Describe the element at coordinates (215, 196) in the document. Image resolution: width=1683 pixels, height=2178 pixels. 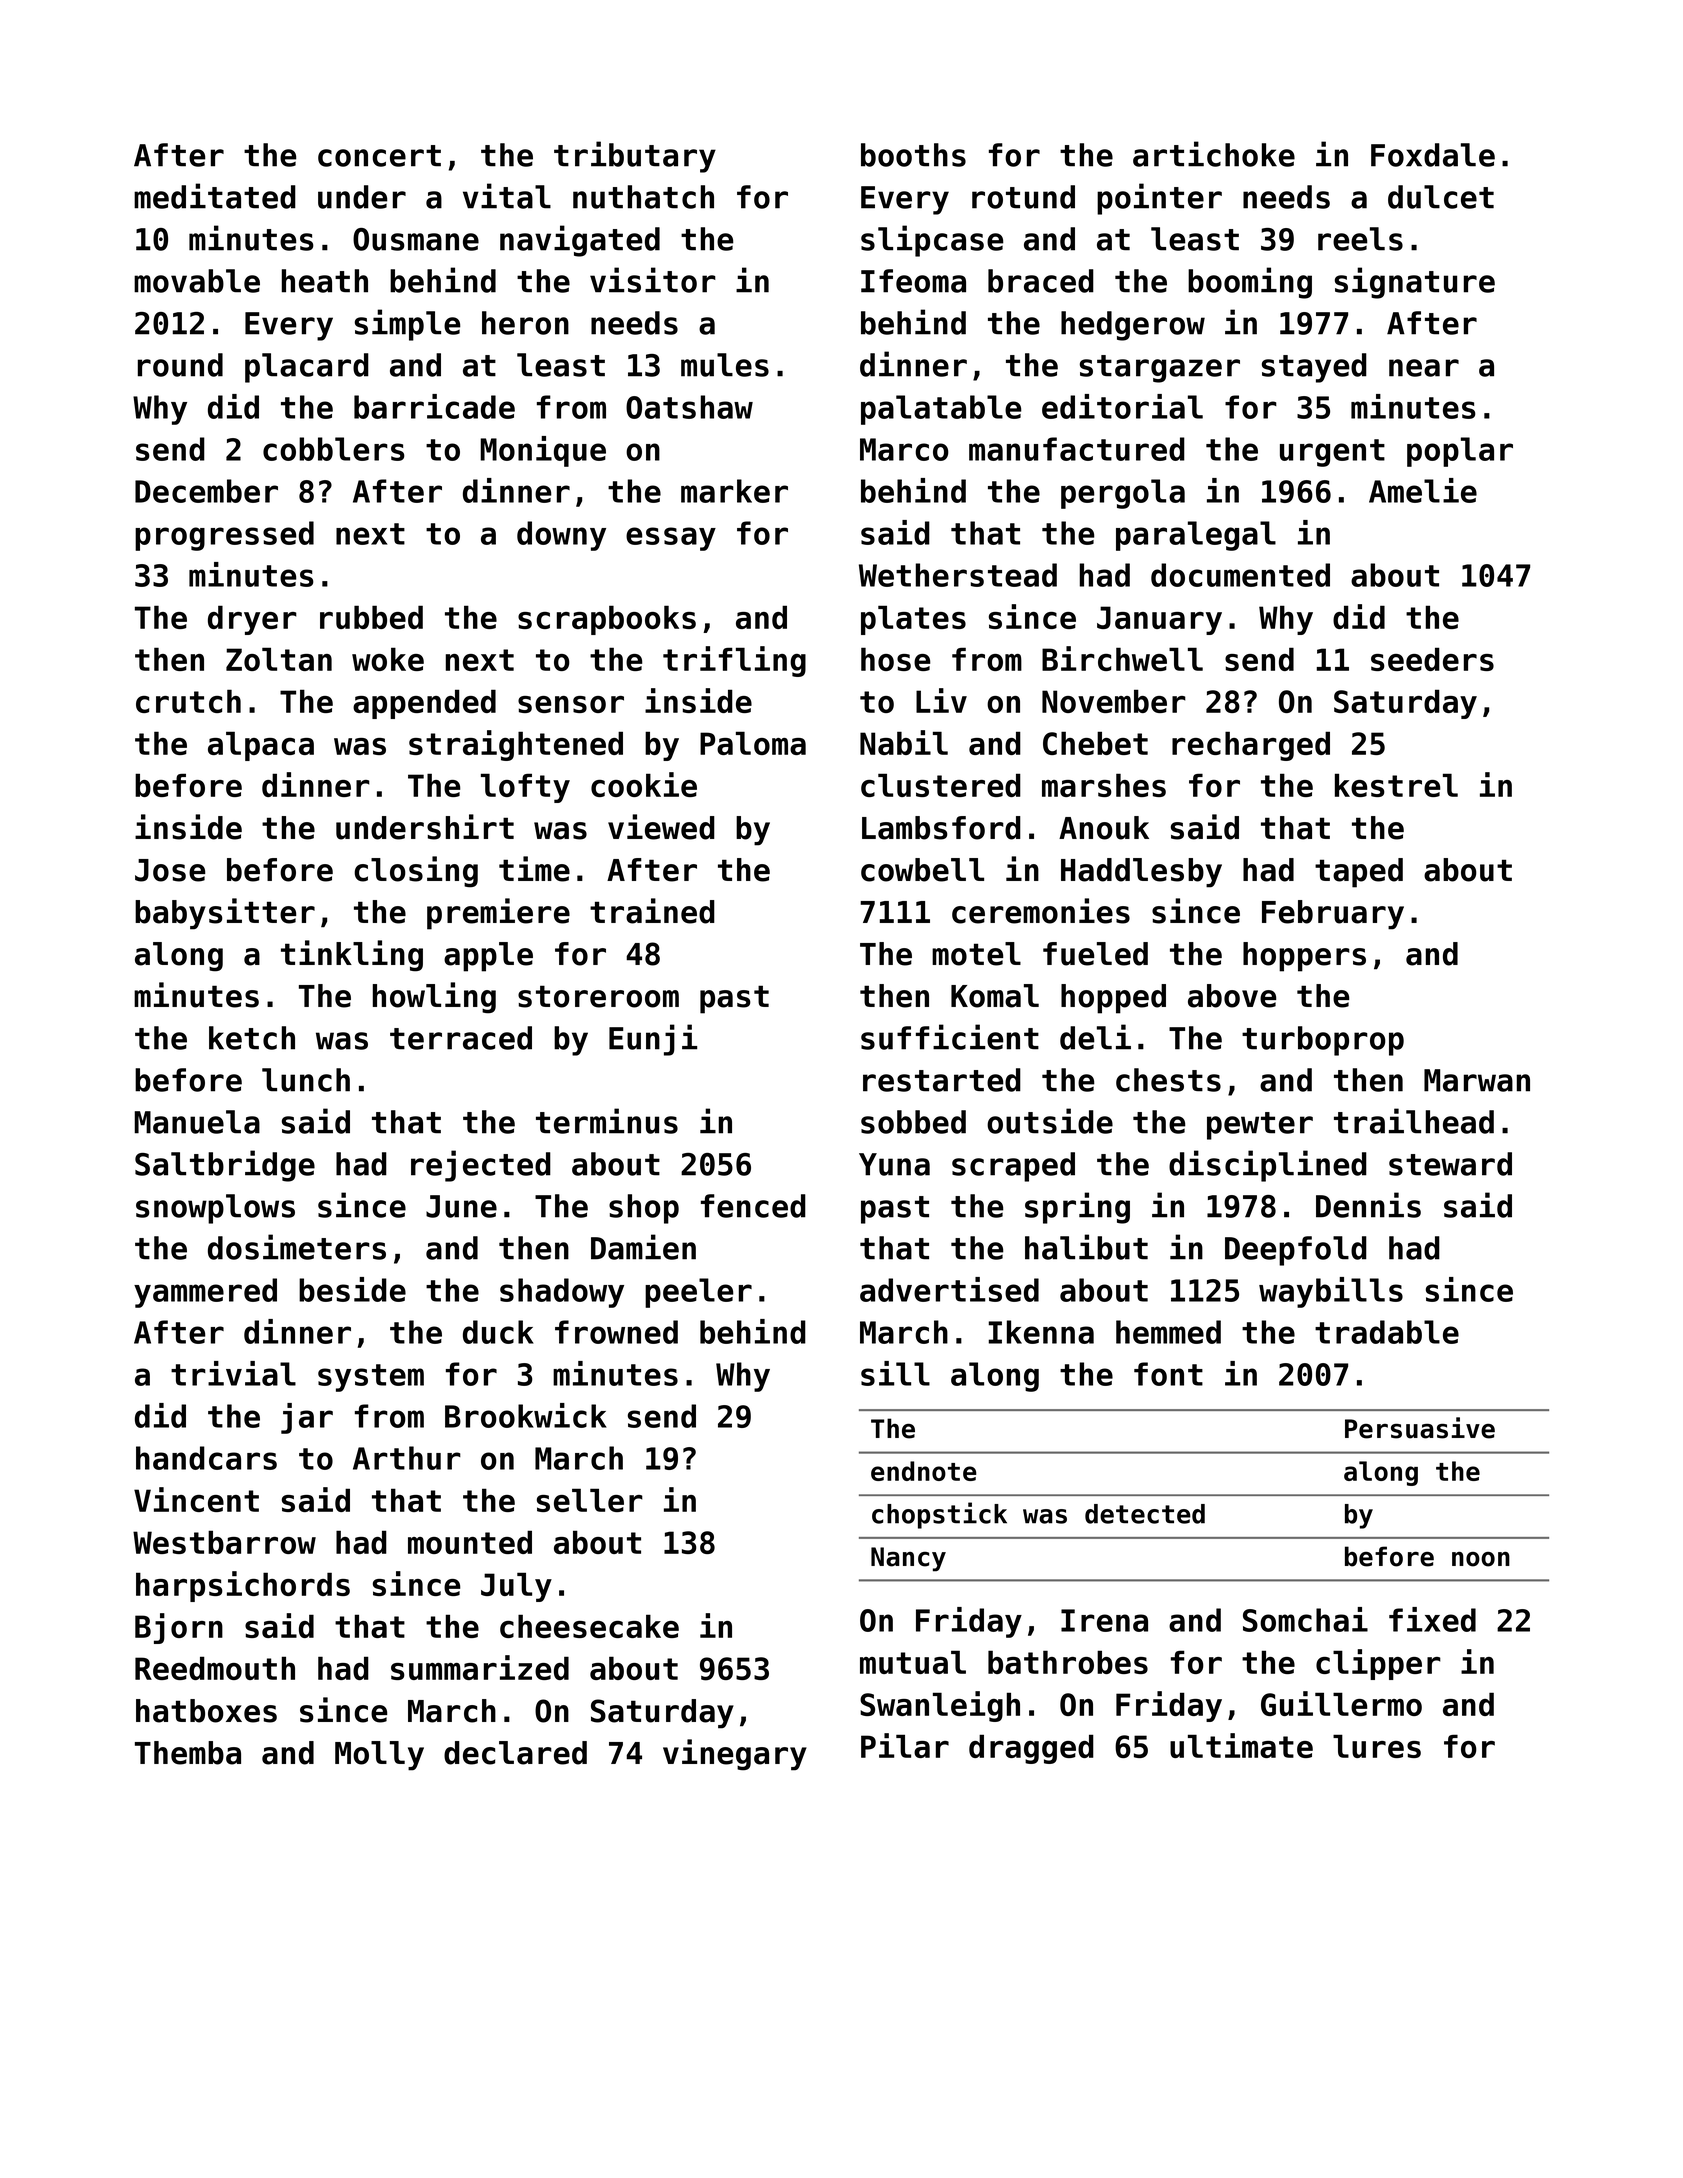
I see `meditated` at that location.
